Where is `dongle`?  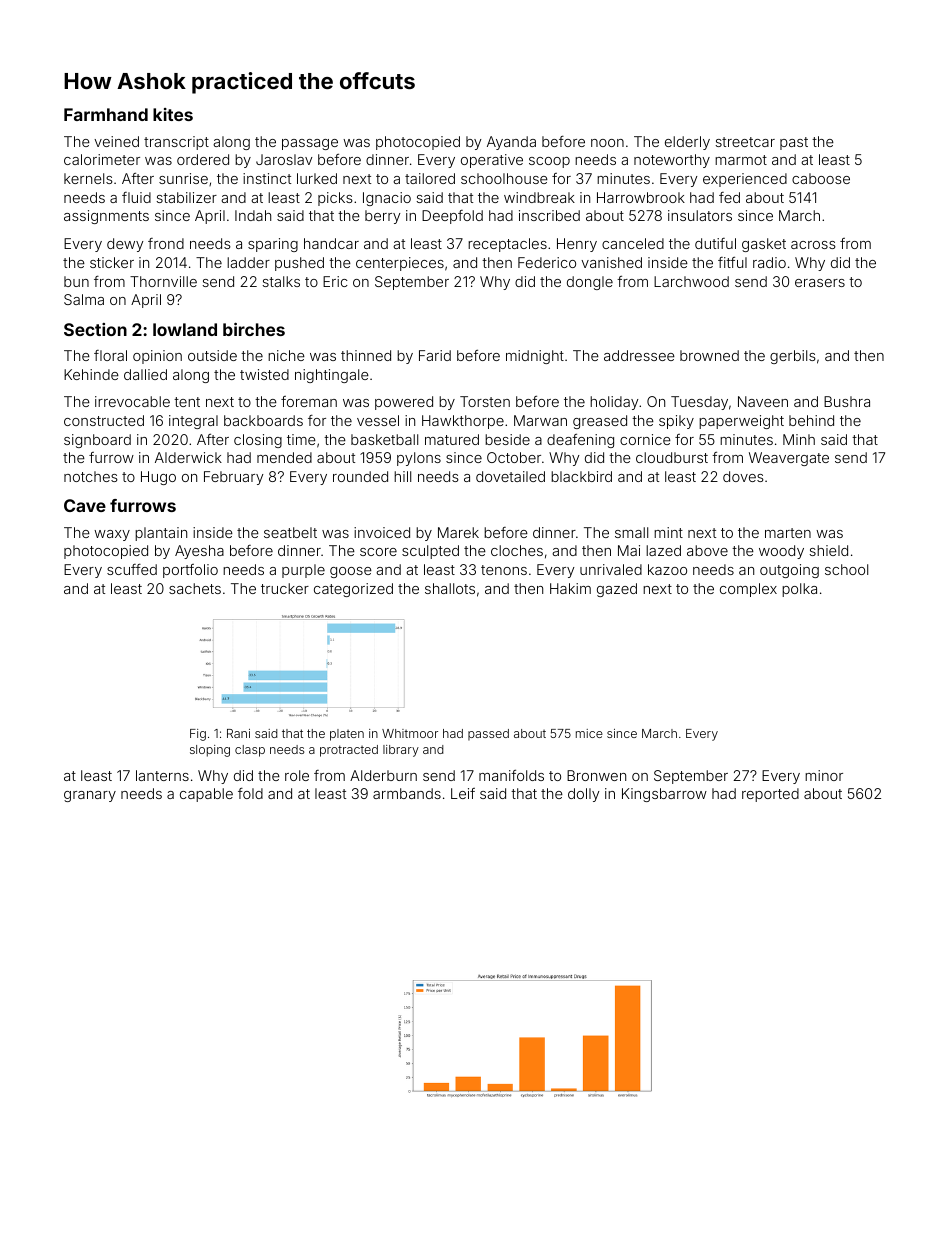
dongle is located at coordinates (590, 283).
